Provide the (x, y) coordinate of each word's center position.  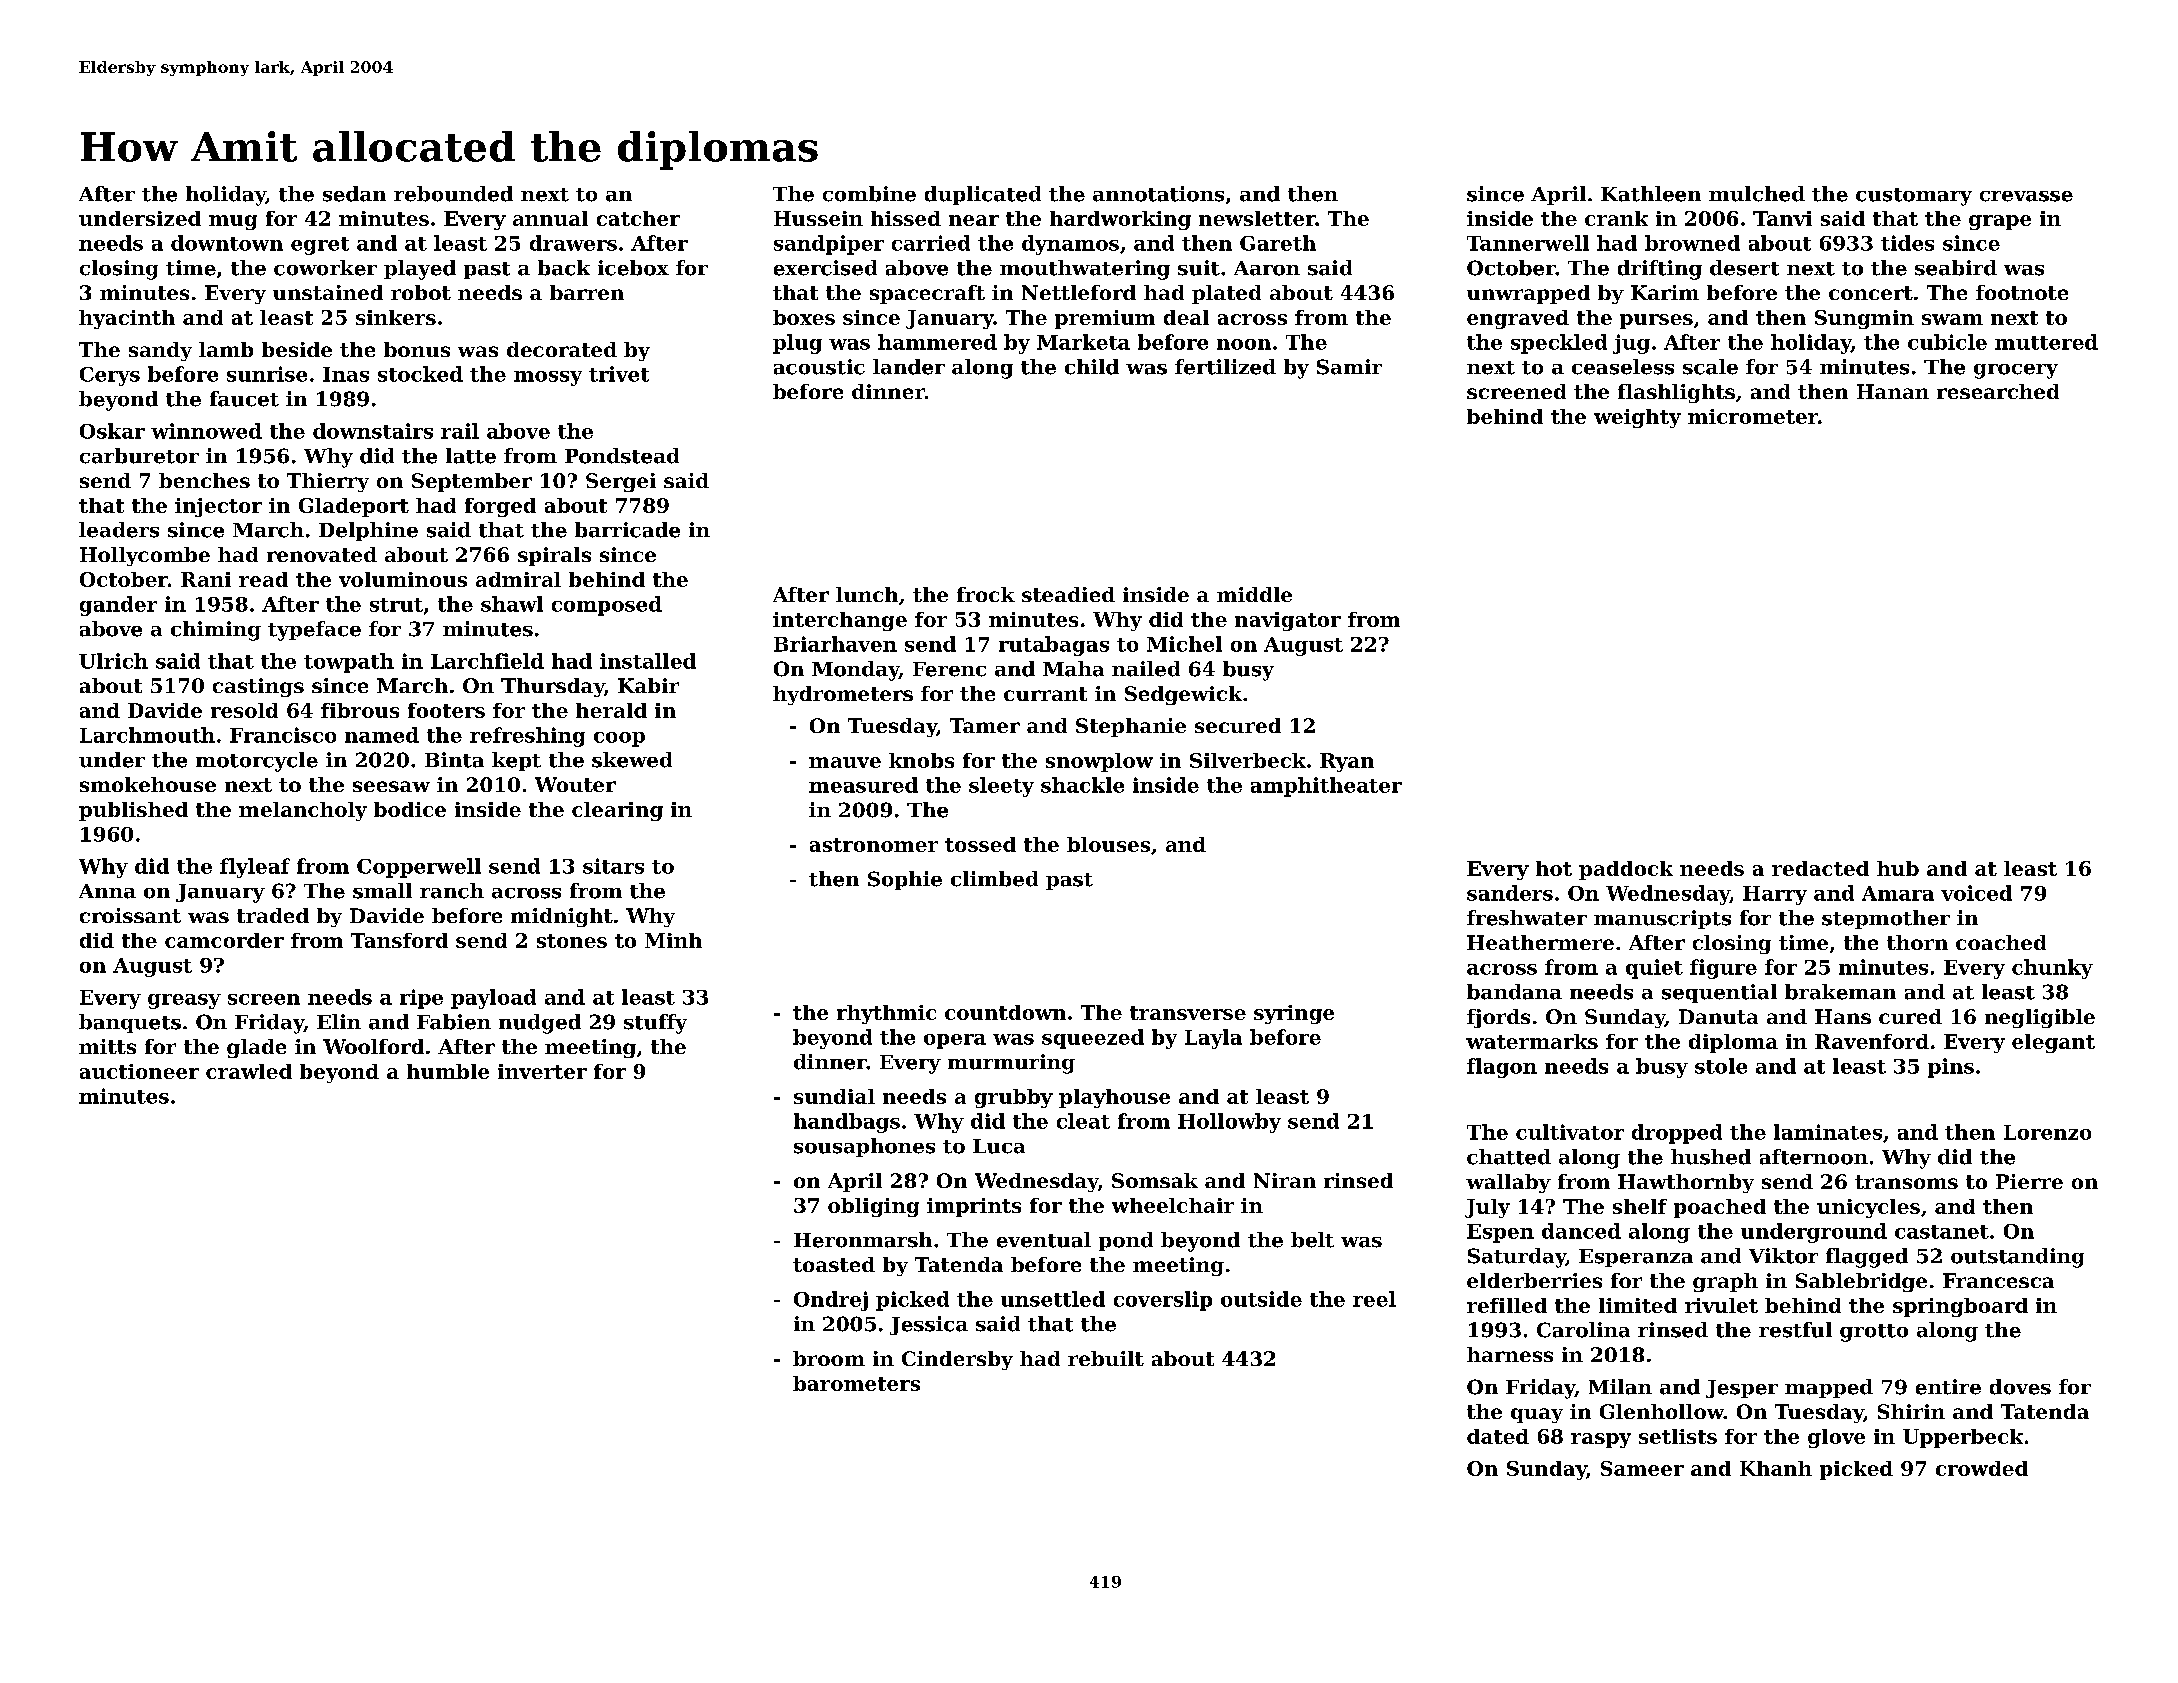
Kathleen (1651, 194)
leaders (119, 530)
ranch (452, 891)
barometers (856, 1383)
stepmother (1886, 919)
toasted (834, 1264)
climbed (994, 879)
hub (1898, 868)
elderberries (1534, 1280)
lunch (867, 594)
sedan (354, 194)
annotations (1158, 194)
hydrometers (843, 695)
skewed (632, 760)
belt (1312, 1240)
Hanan (1893, 391)
